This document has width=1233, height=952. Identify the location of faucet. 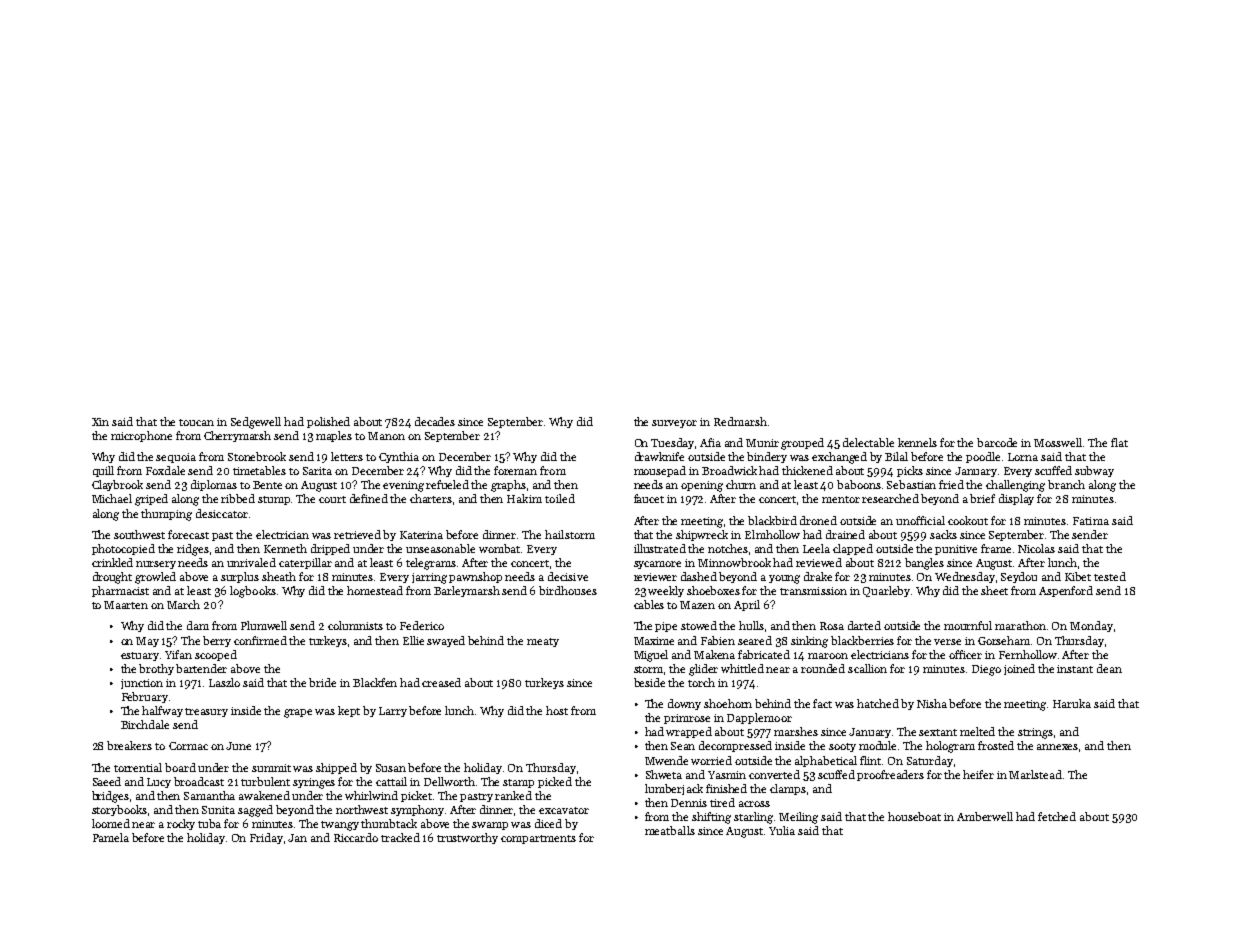
(649, 498).
